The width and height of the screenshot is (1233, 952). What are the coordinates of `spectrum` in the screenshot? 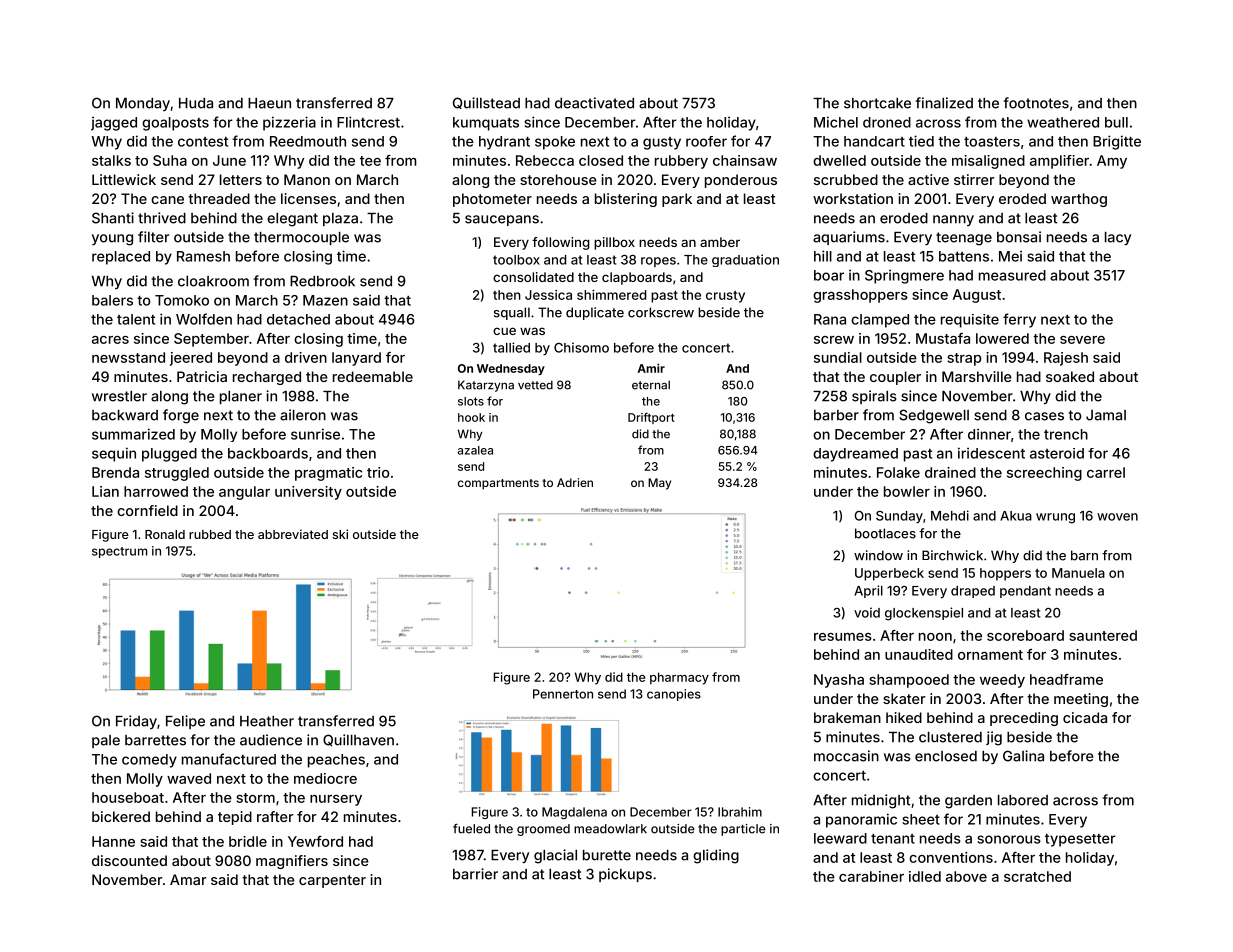 It's located at (119, 552).
